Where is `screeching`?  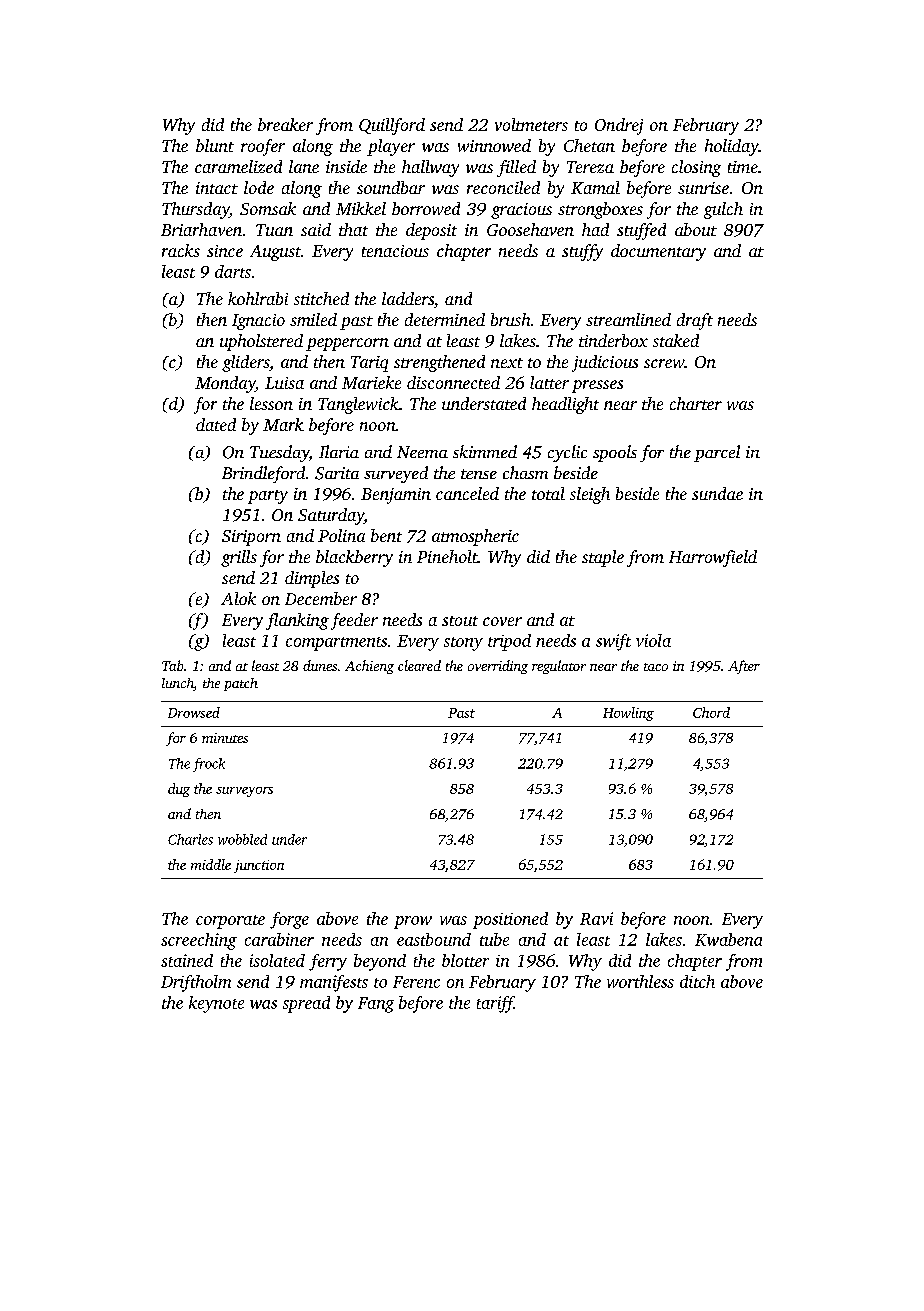 screeching is located at coordinates (199, 941).
